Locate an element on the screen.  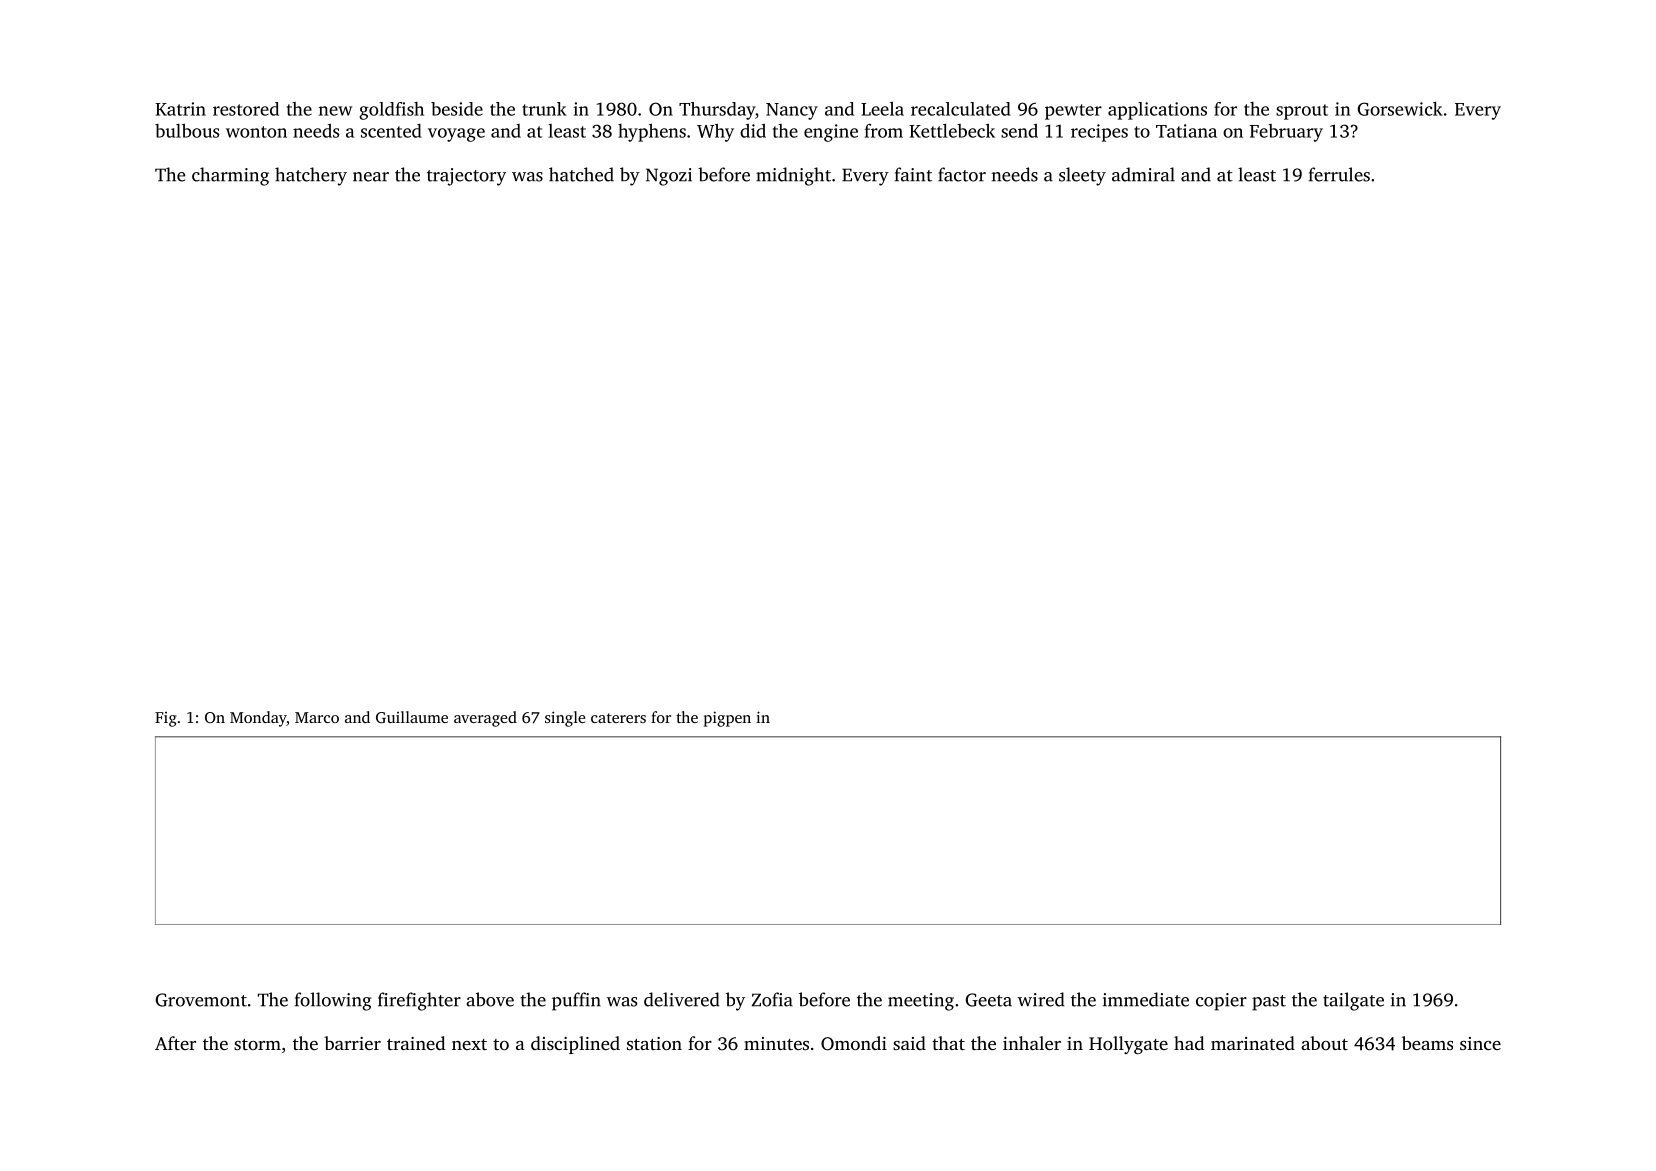
pigpen is located at coordinates (727, 719).
